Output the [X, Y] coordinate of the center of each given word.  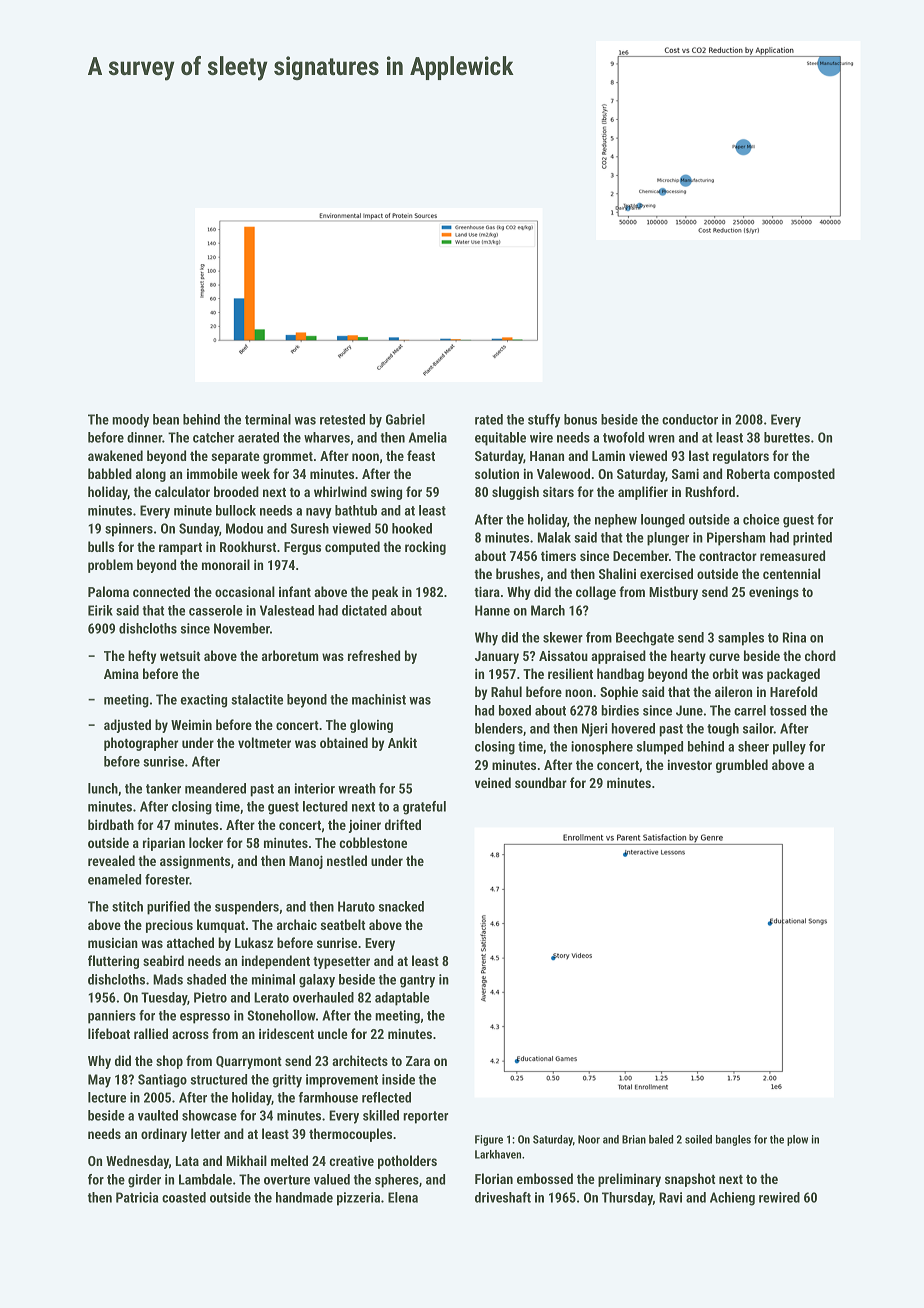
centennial [791, 573]
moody [130, 421]
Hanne [492, 610]
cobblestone [373, 842]
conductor [690, 419]
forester [167, 879]
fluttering [113, 962]
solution [497, 473]
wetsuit [180, 655]
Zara [418, 1061]
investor [690, 764]
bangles [733, 1140]
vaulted [158, 1115]
